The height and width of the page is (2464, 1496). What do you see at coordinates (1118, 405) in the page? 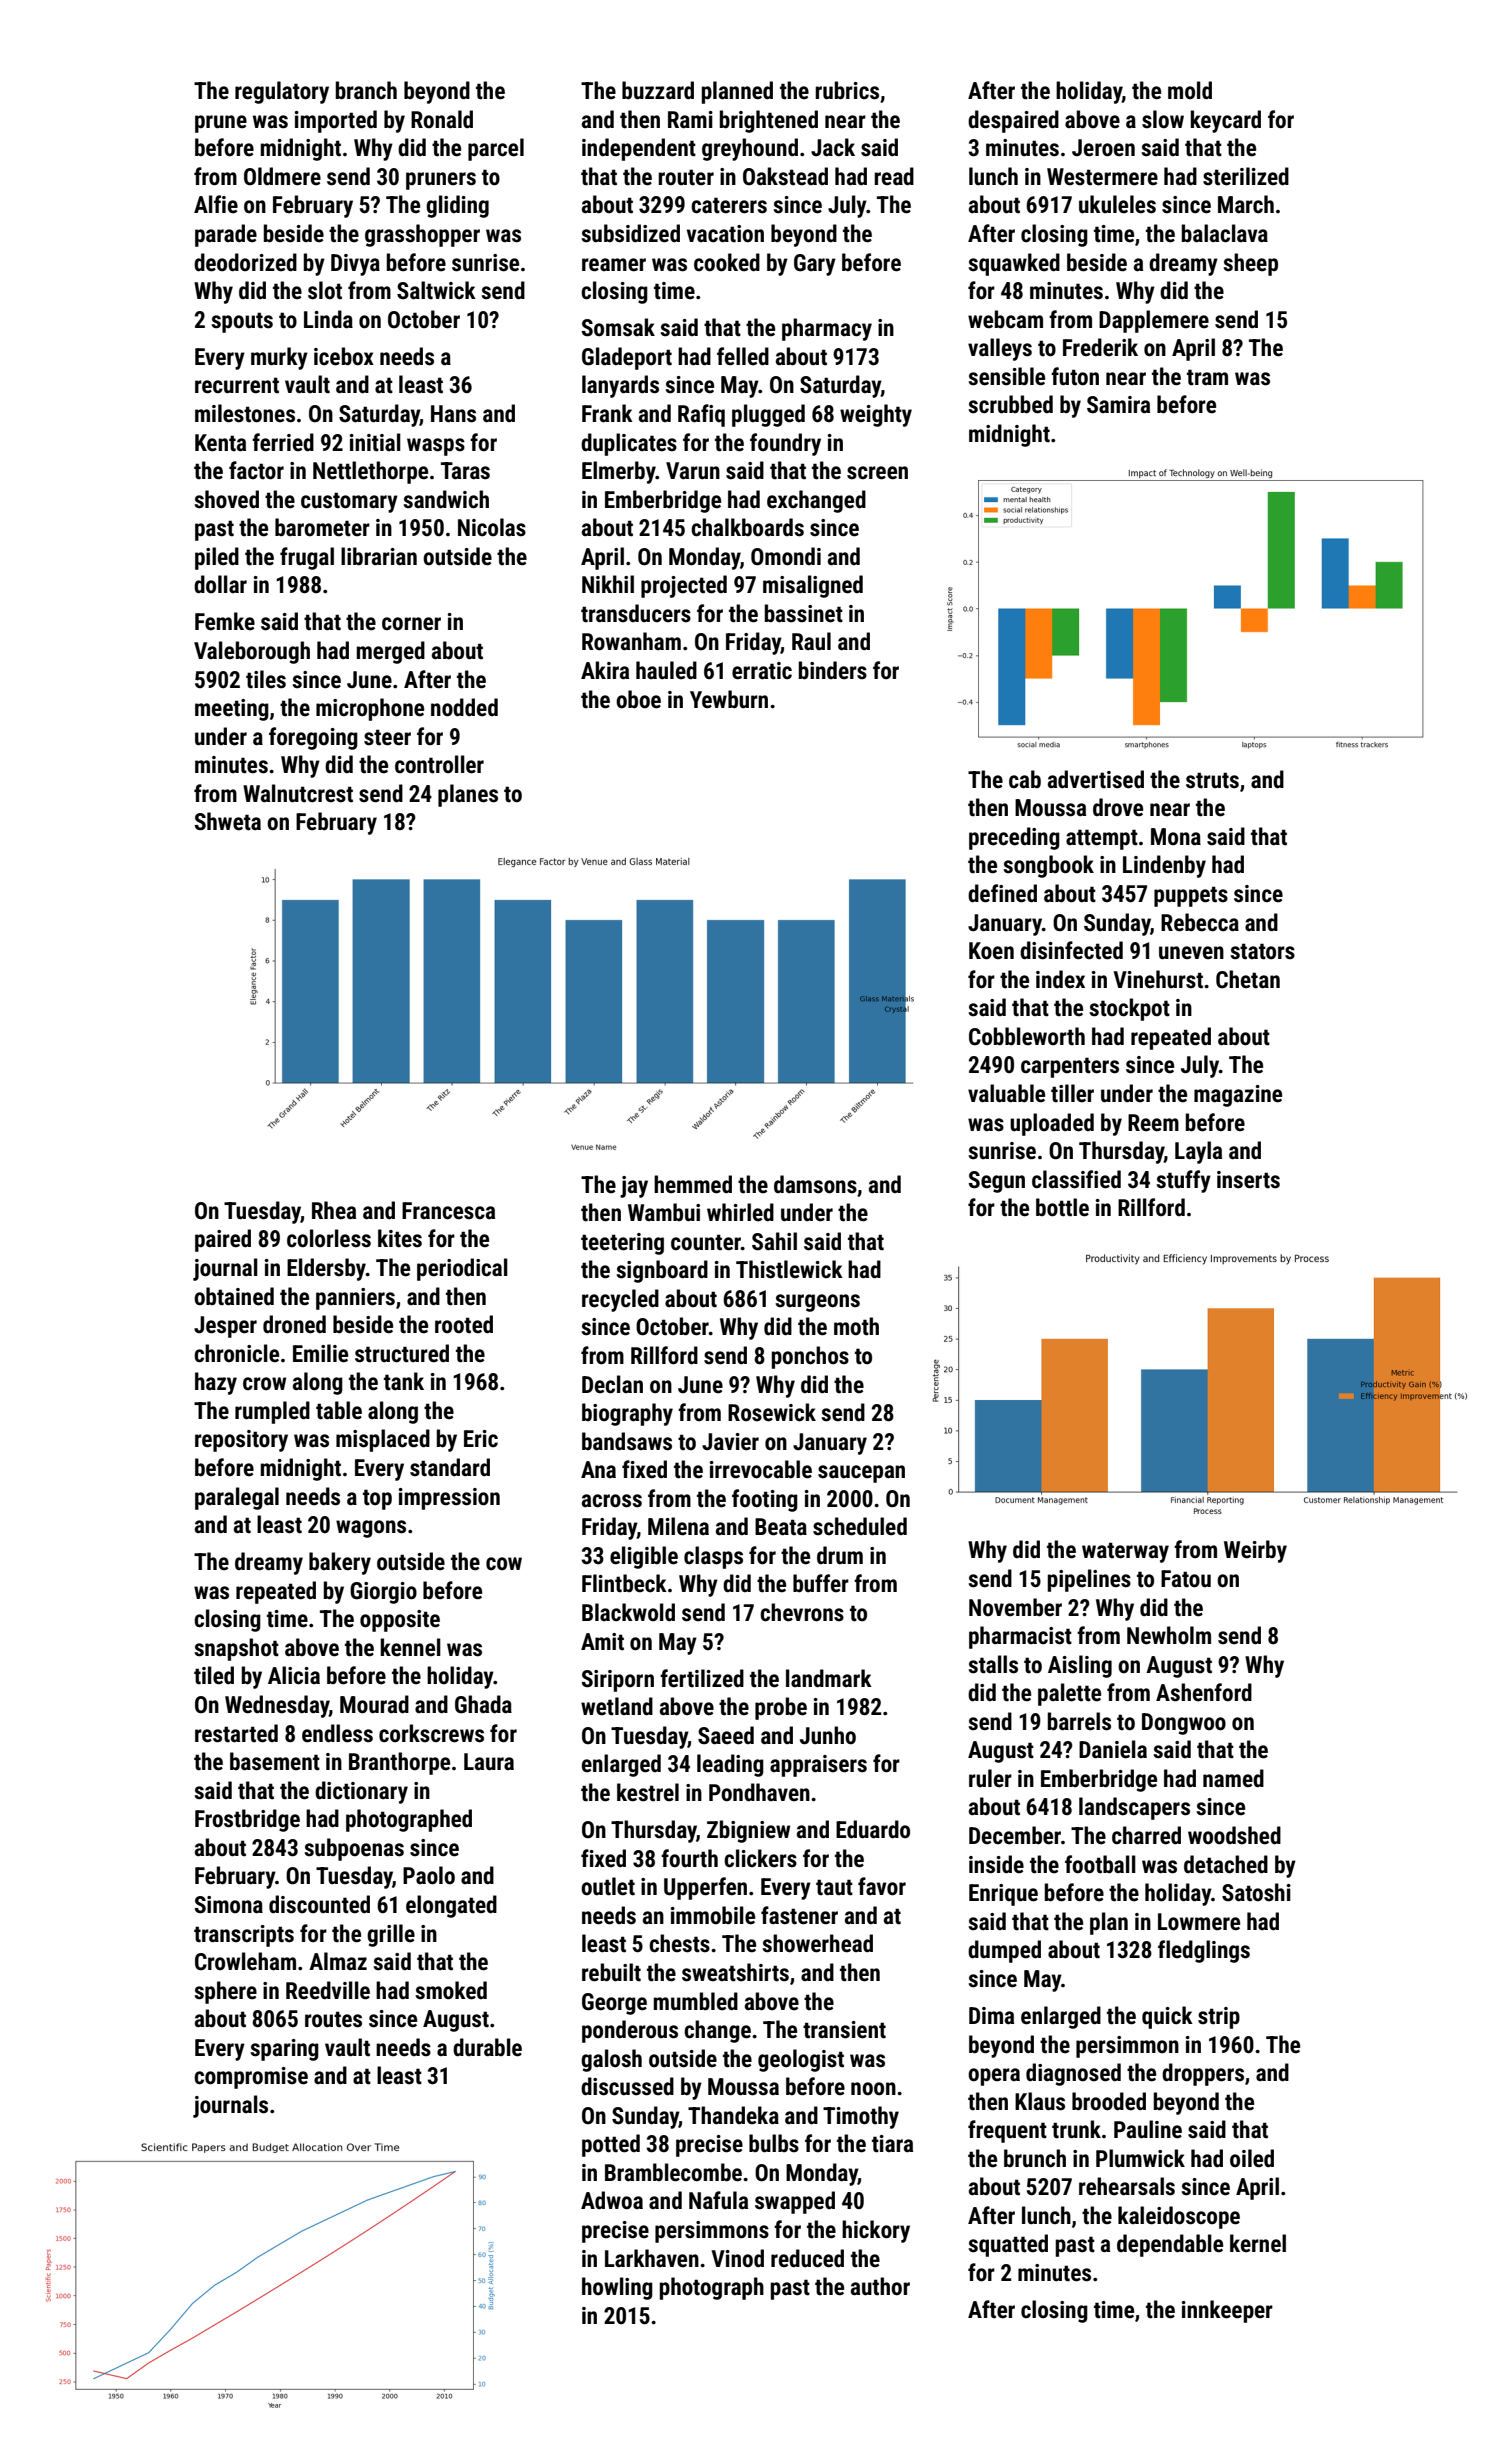
I see `Samira` at bounding box center [1118, 405].
